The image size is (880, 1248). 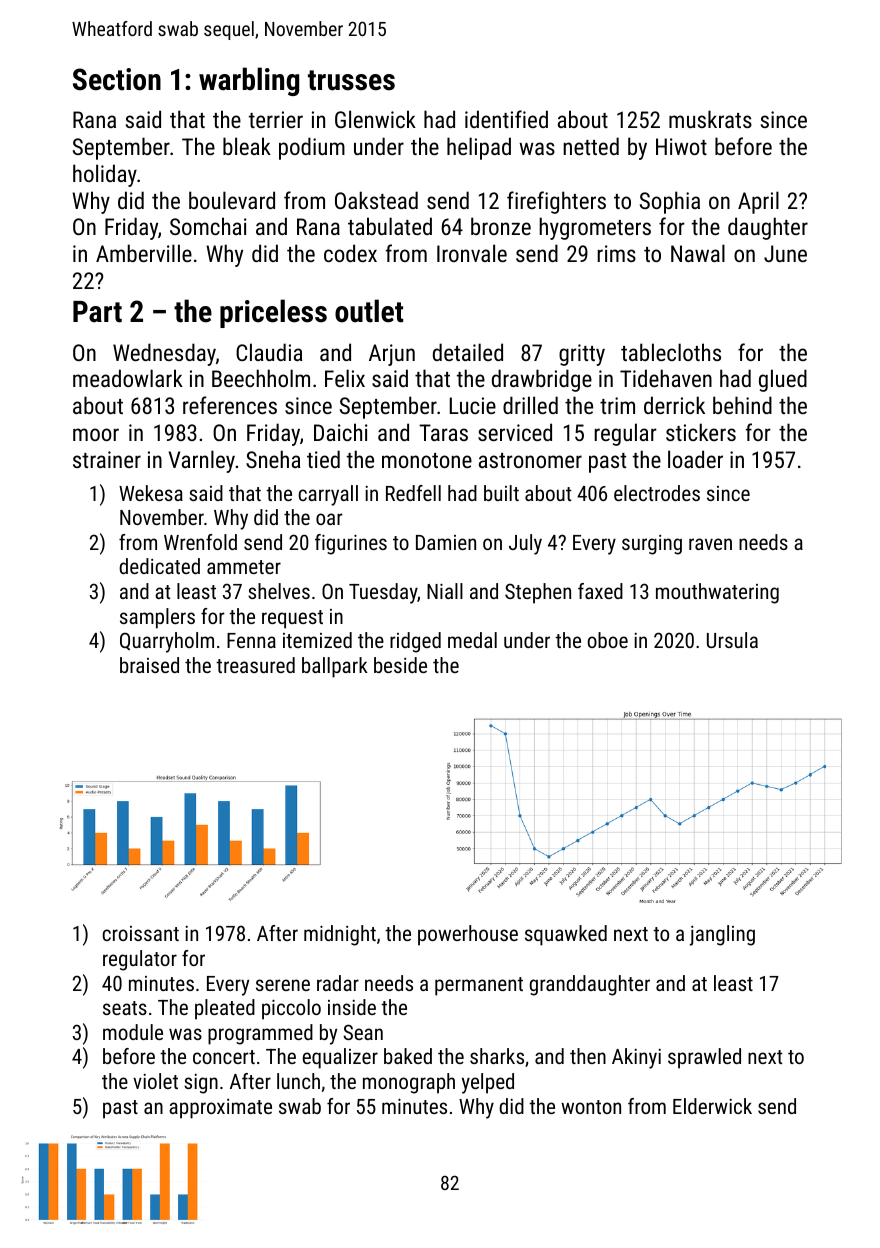 I want to click on muskrats, so click(x=710, y=119).
